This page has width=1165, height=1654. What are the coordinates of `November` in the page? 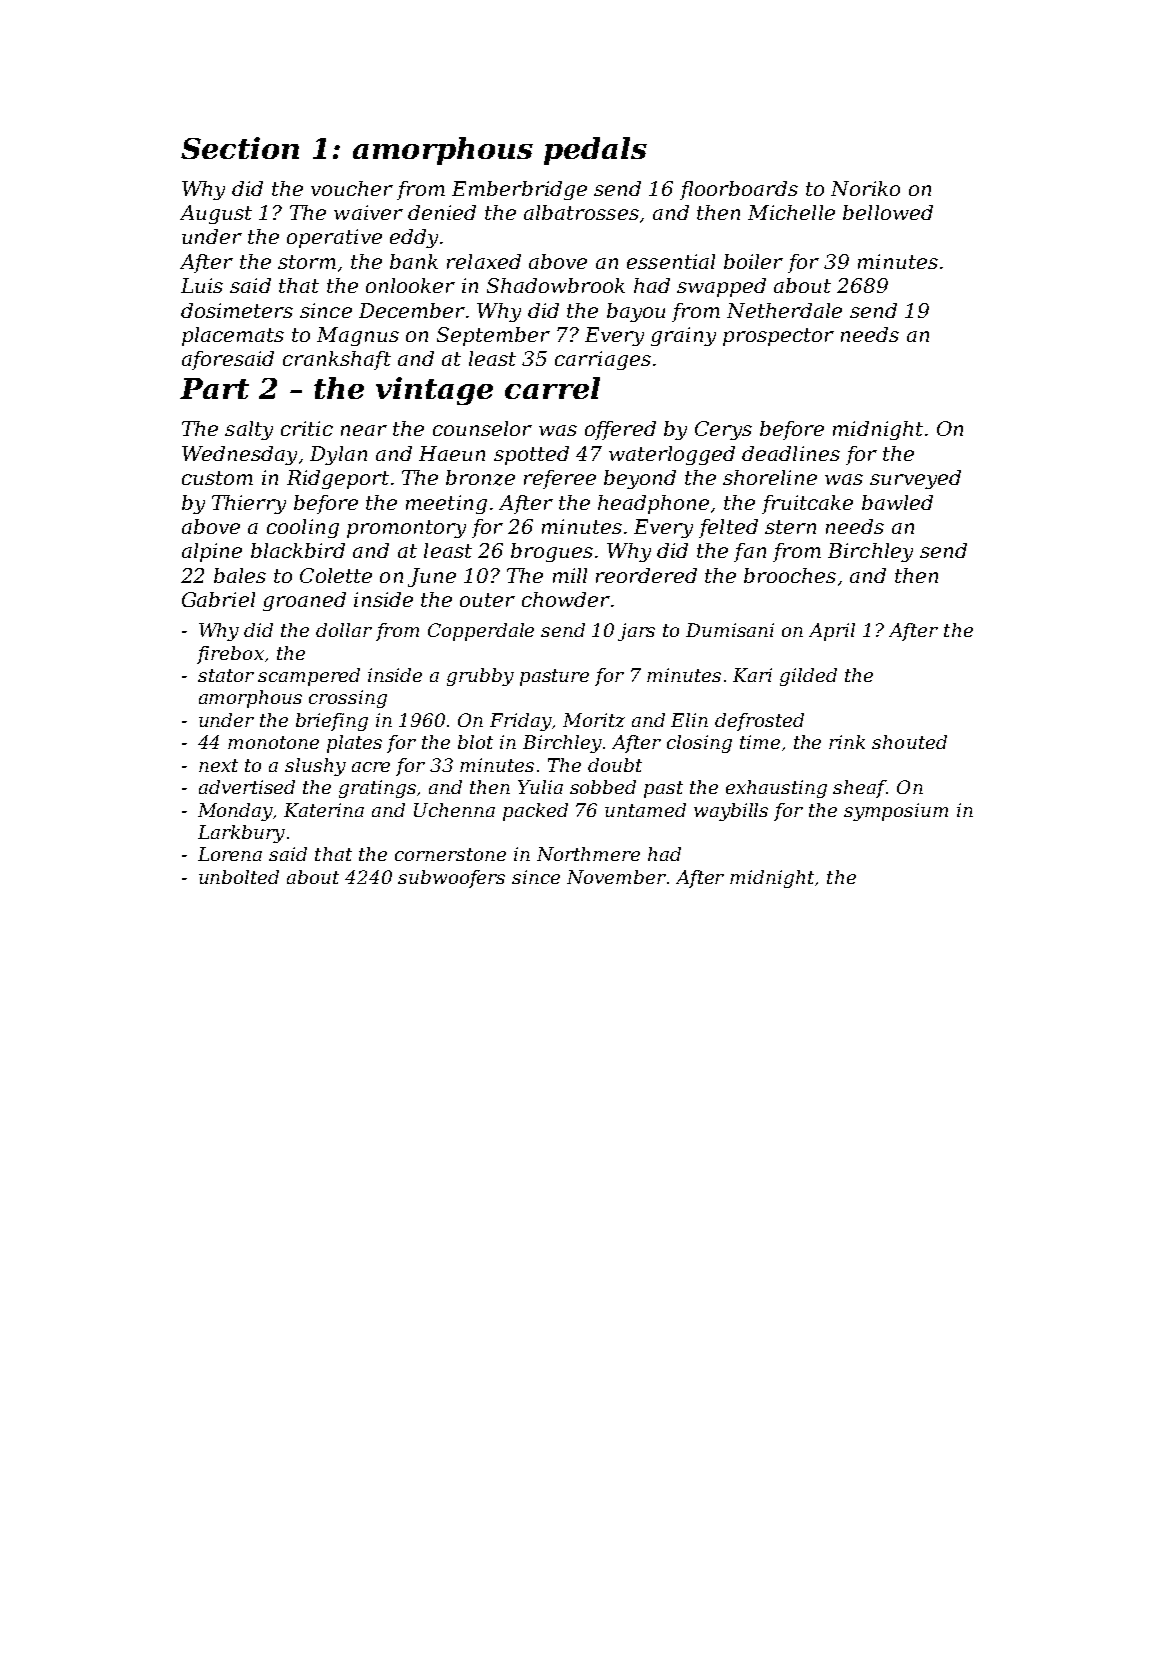 It's located at (616, 877).
